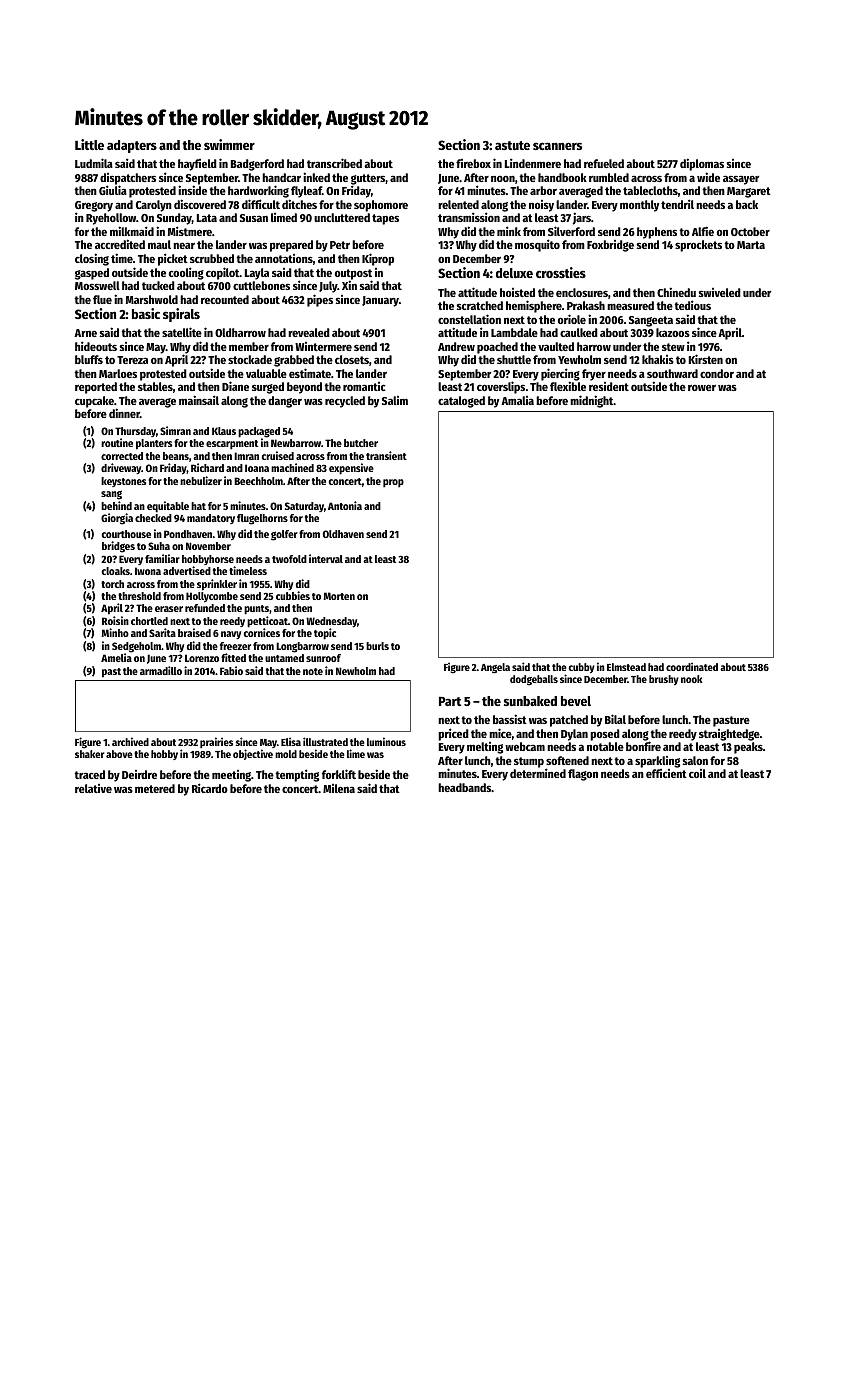  I want to click on Antonia, so click(345, 505).
